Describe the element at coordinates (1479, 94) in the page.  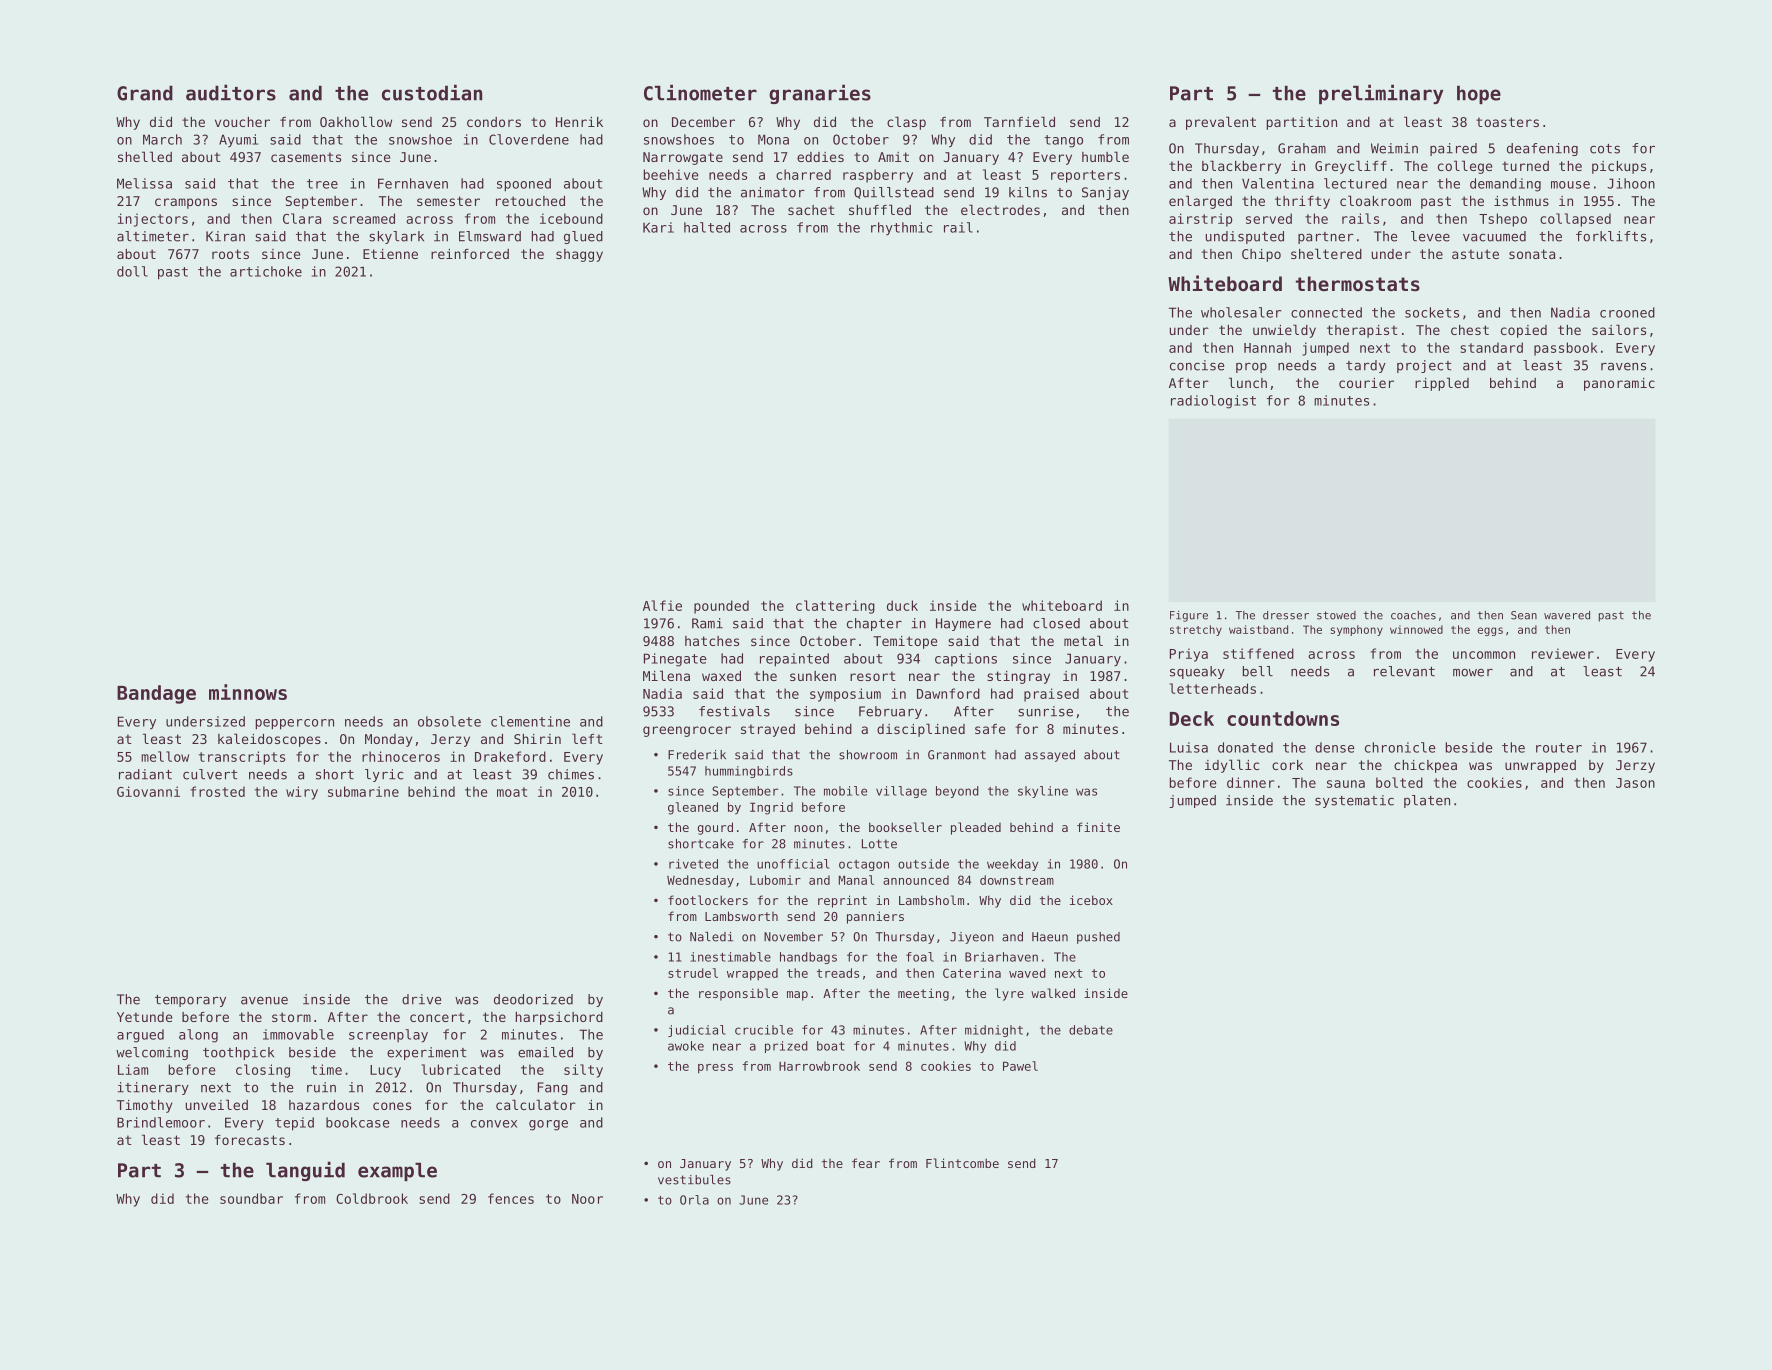
I see `hope` at that location.
